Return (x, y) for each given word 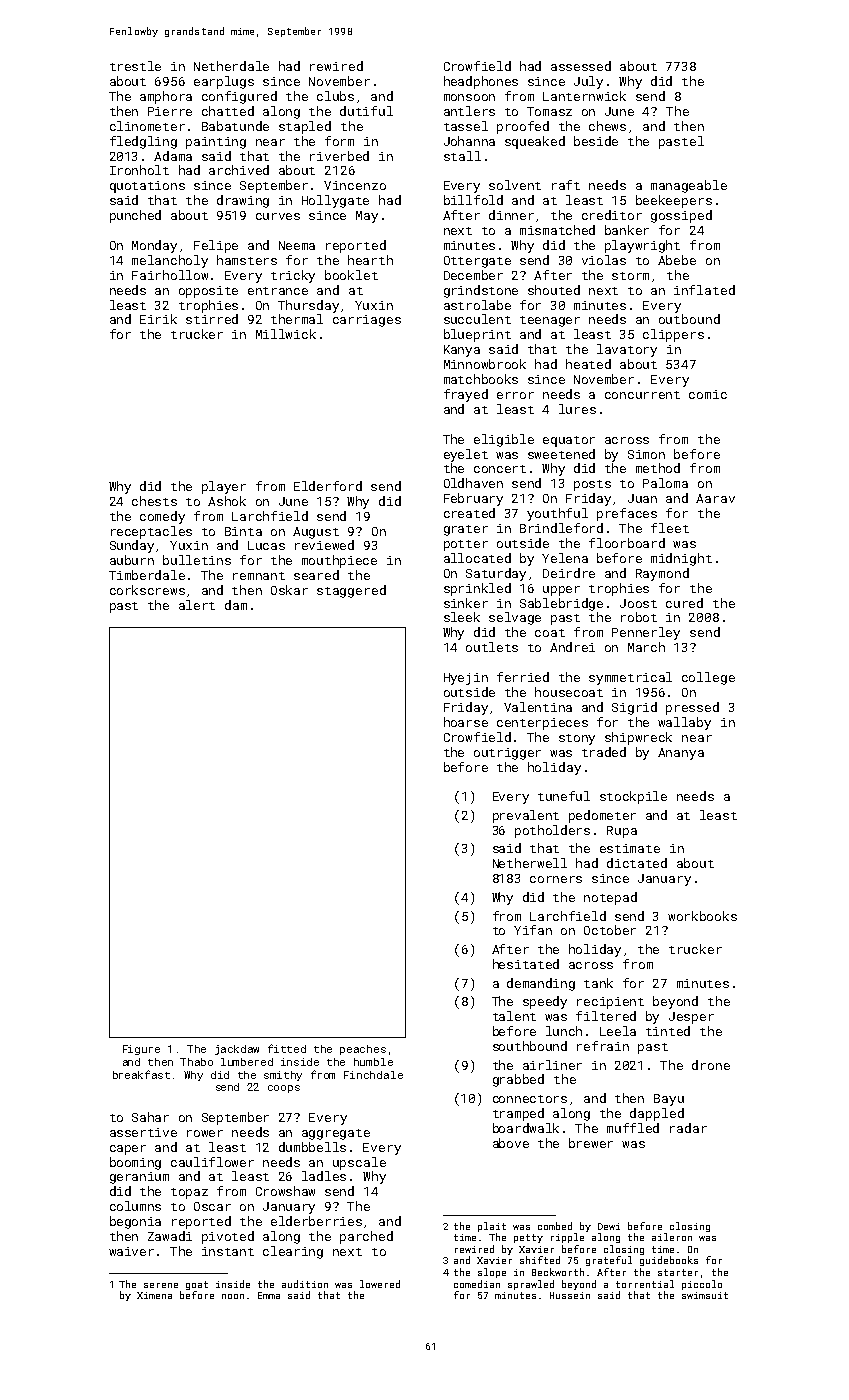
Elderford (328, 486)
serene (161, 1285)
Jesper (691, 1018)
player (224, 487)
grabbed (518, 1080)
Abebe (677, 260)
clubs (335, 96)
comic (708, 394)
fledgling (143, 142)
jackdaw (237, 1050)
